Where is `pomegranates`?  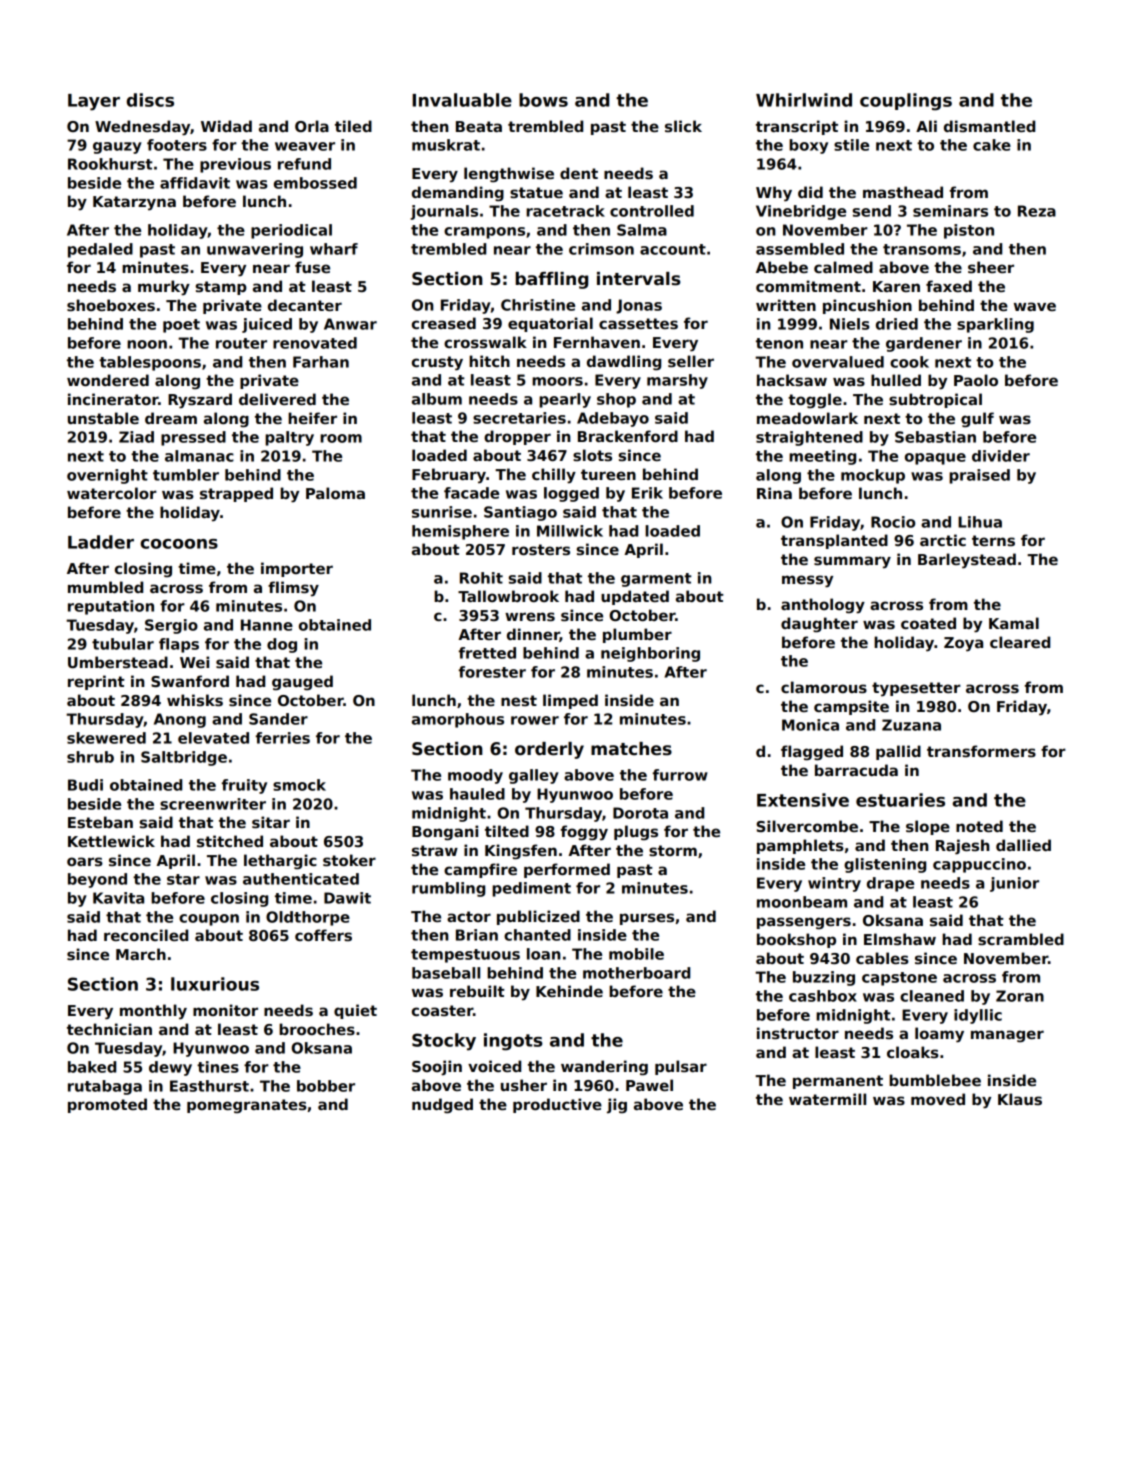
pomegranates is located at coordinates (247, 1106).
